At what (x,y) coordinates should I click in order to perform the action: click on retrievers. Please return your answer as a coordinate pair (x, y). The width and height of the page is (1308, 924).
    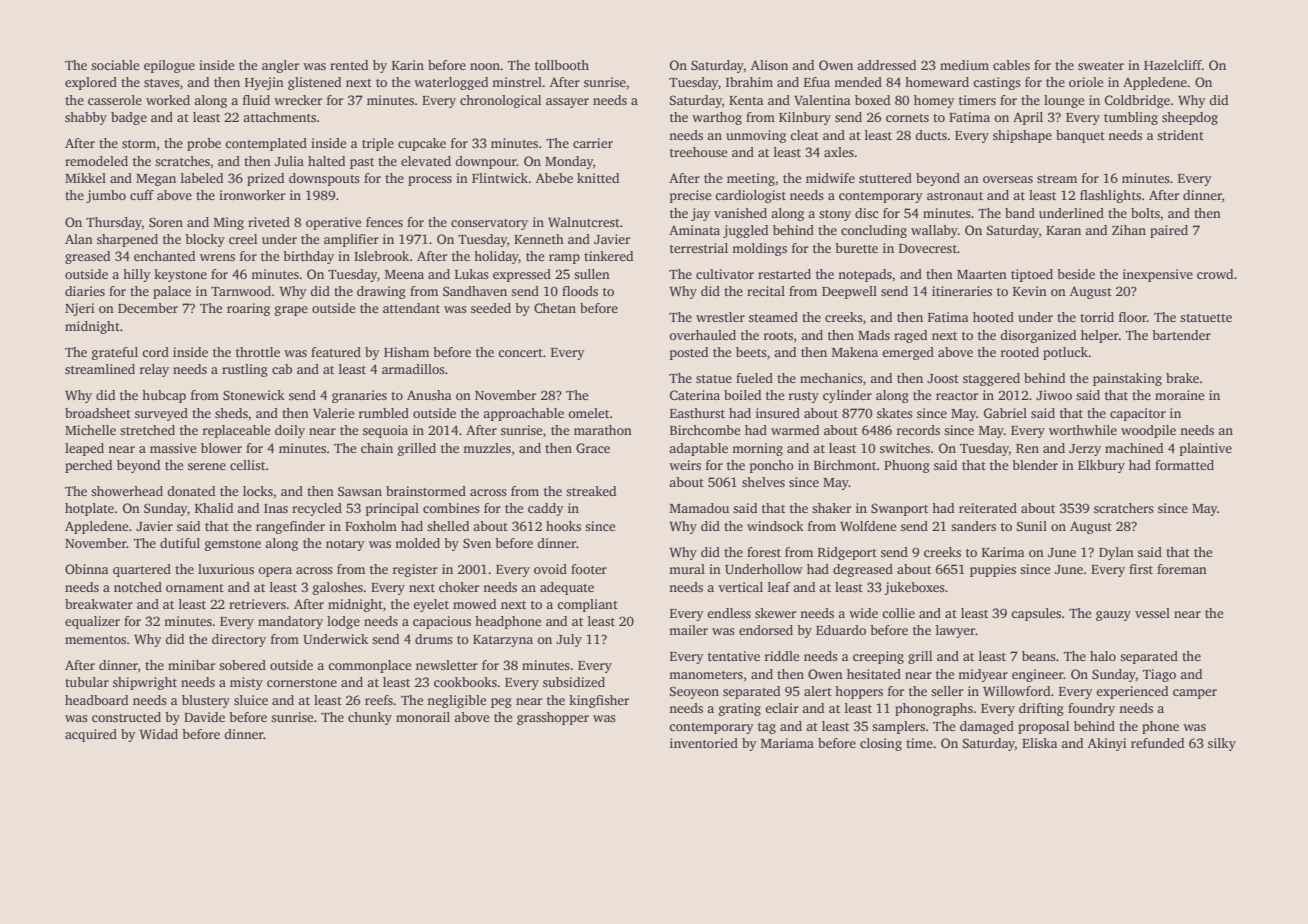
    Looking at the image, I should click on (257, 604).
